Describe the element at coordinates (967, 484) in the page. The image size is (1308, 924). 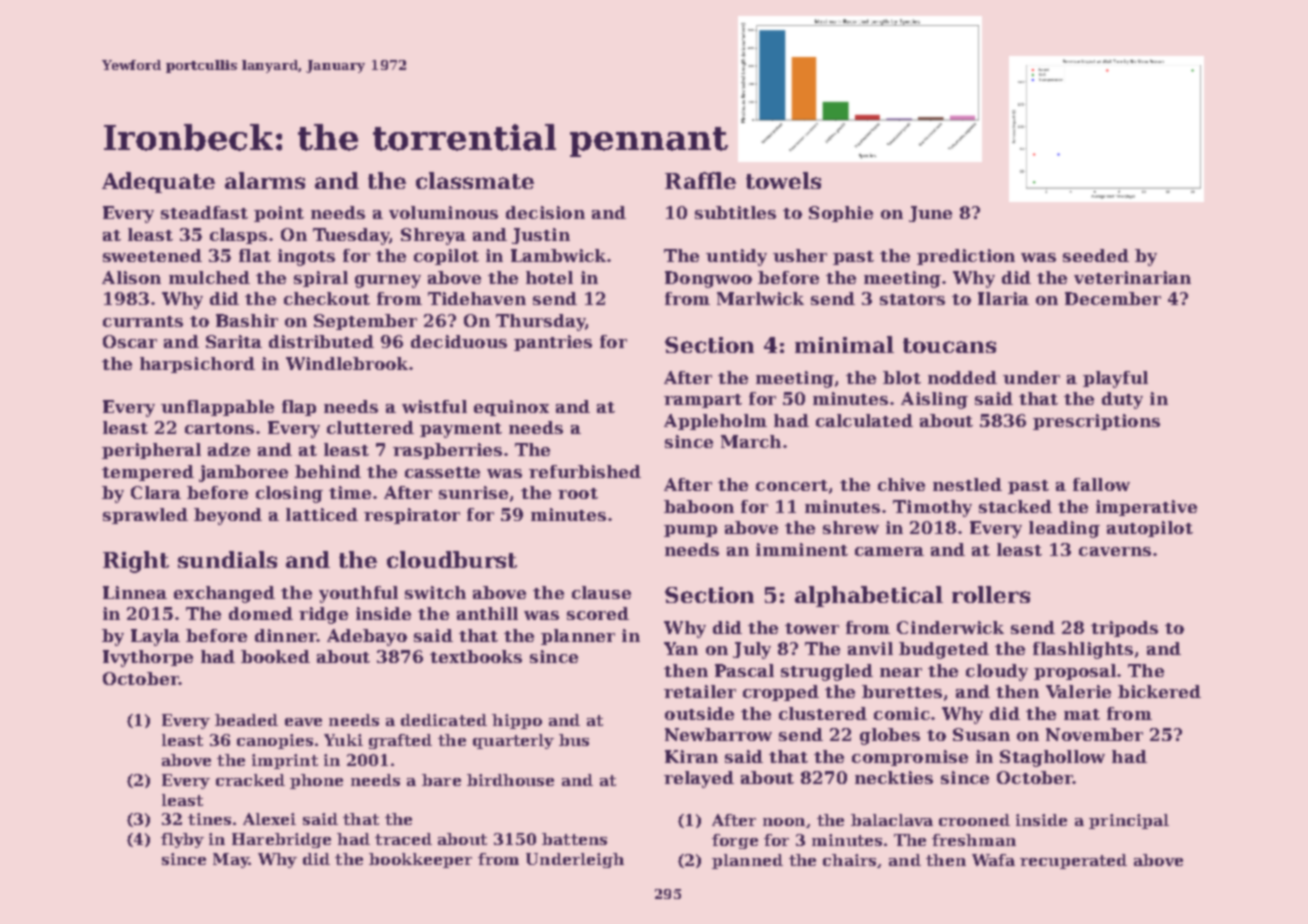
I see `nestled` at that location.
